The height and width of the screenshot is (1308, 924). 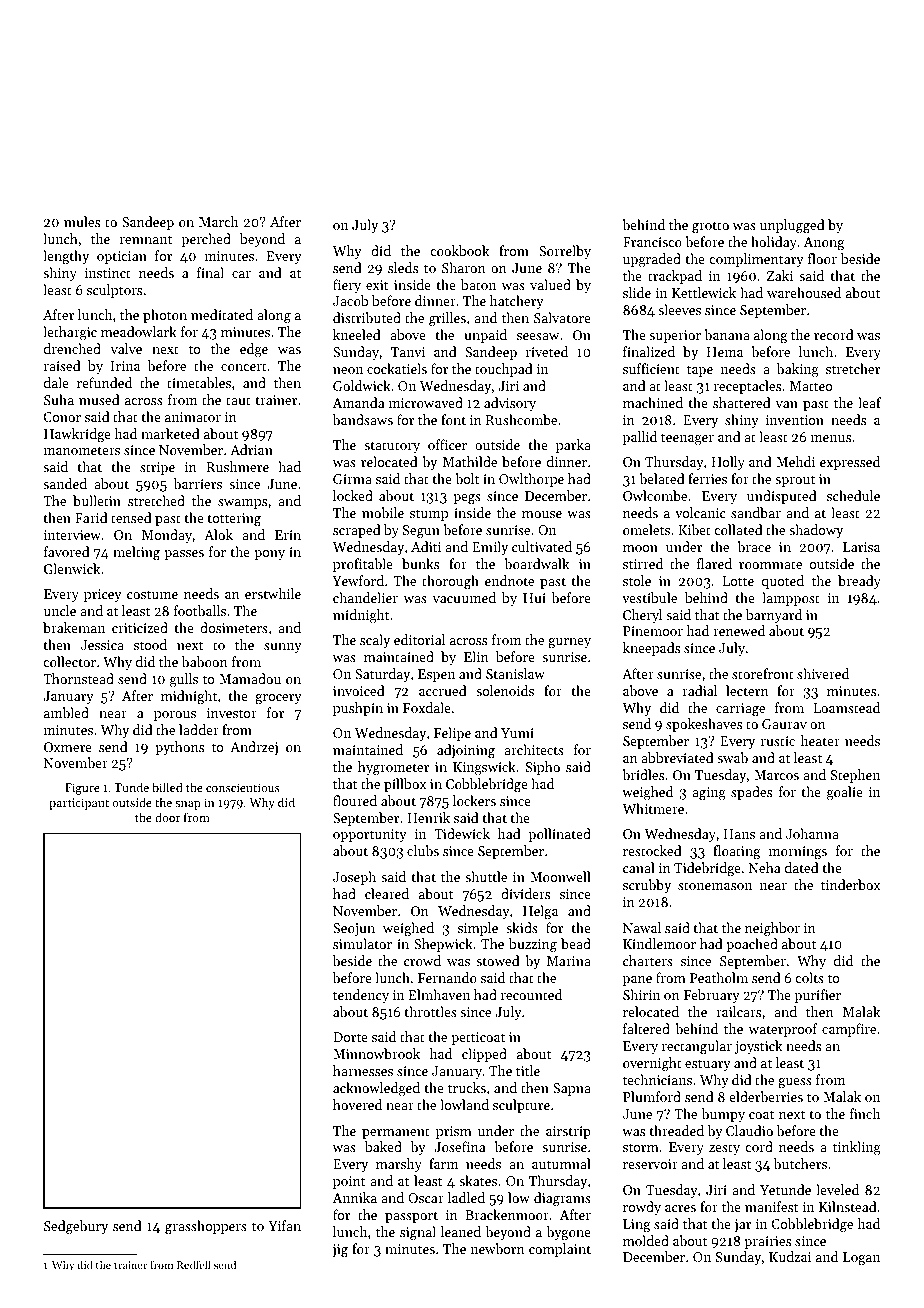 What do you see at coordinates (193, 1264) in the screenshot?
I see `Redfell` at bounding box center [193, 1264].
